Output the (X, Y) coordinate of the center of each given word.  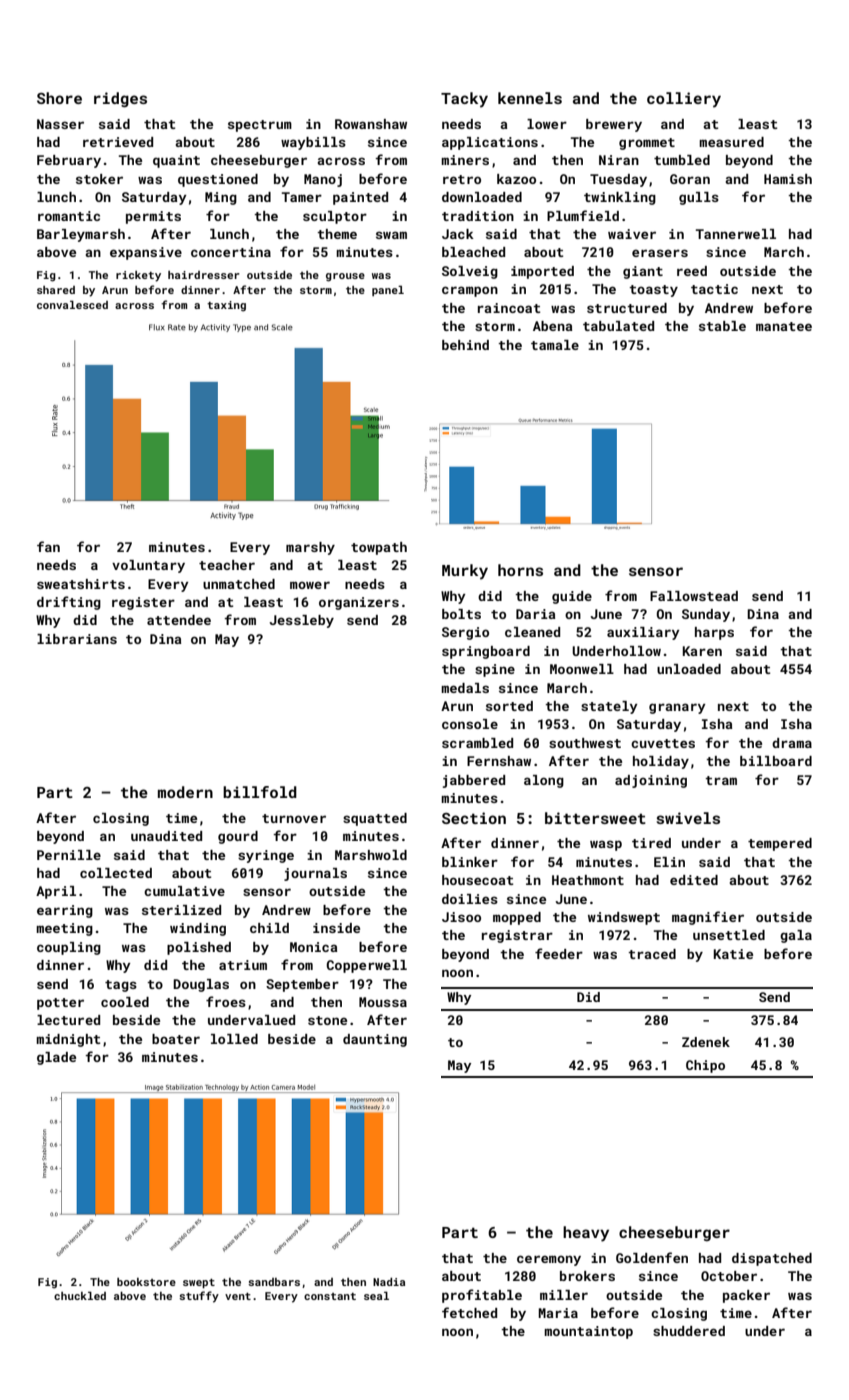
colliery (684, 100)
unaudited (166, 836)
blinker (470, 862)
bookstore (146, 1282)
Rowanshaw (371, 124)
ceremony (549, 1260)
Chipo (705, 1066)
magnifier (708, 918)
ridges (120, 99)
